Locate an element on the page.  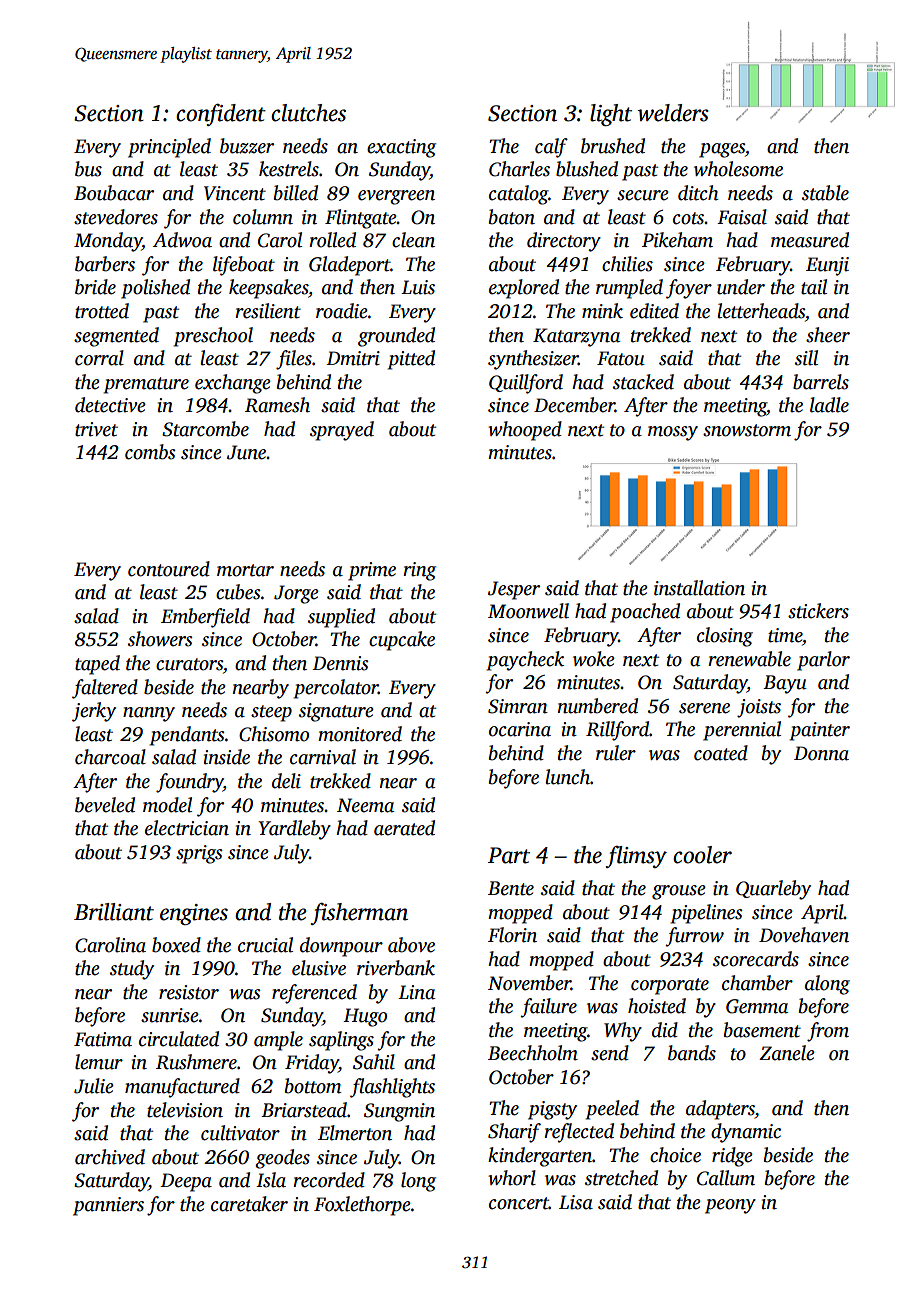
installation is located at coordinates (699, 588).
